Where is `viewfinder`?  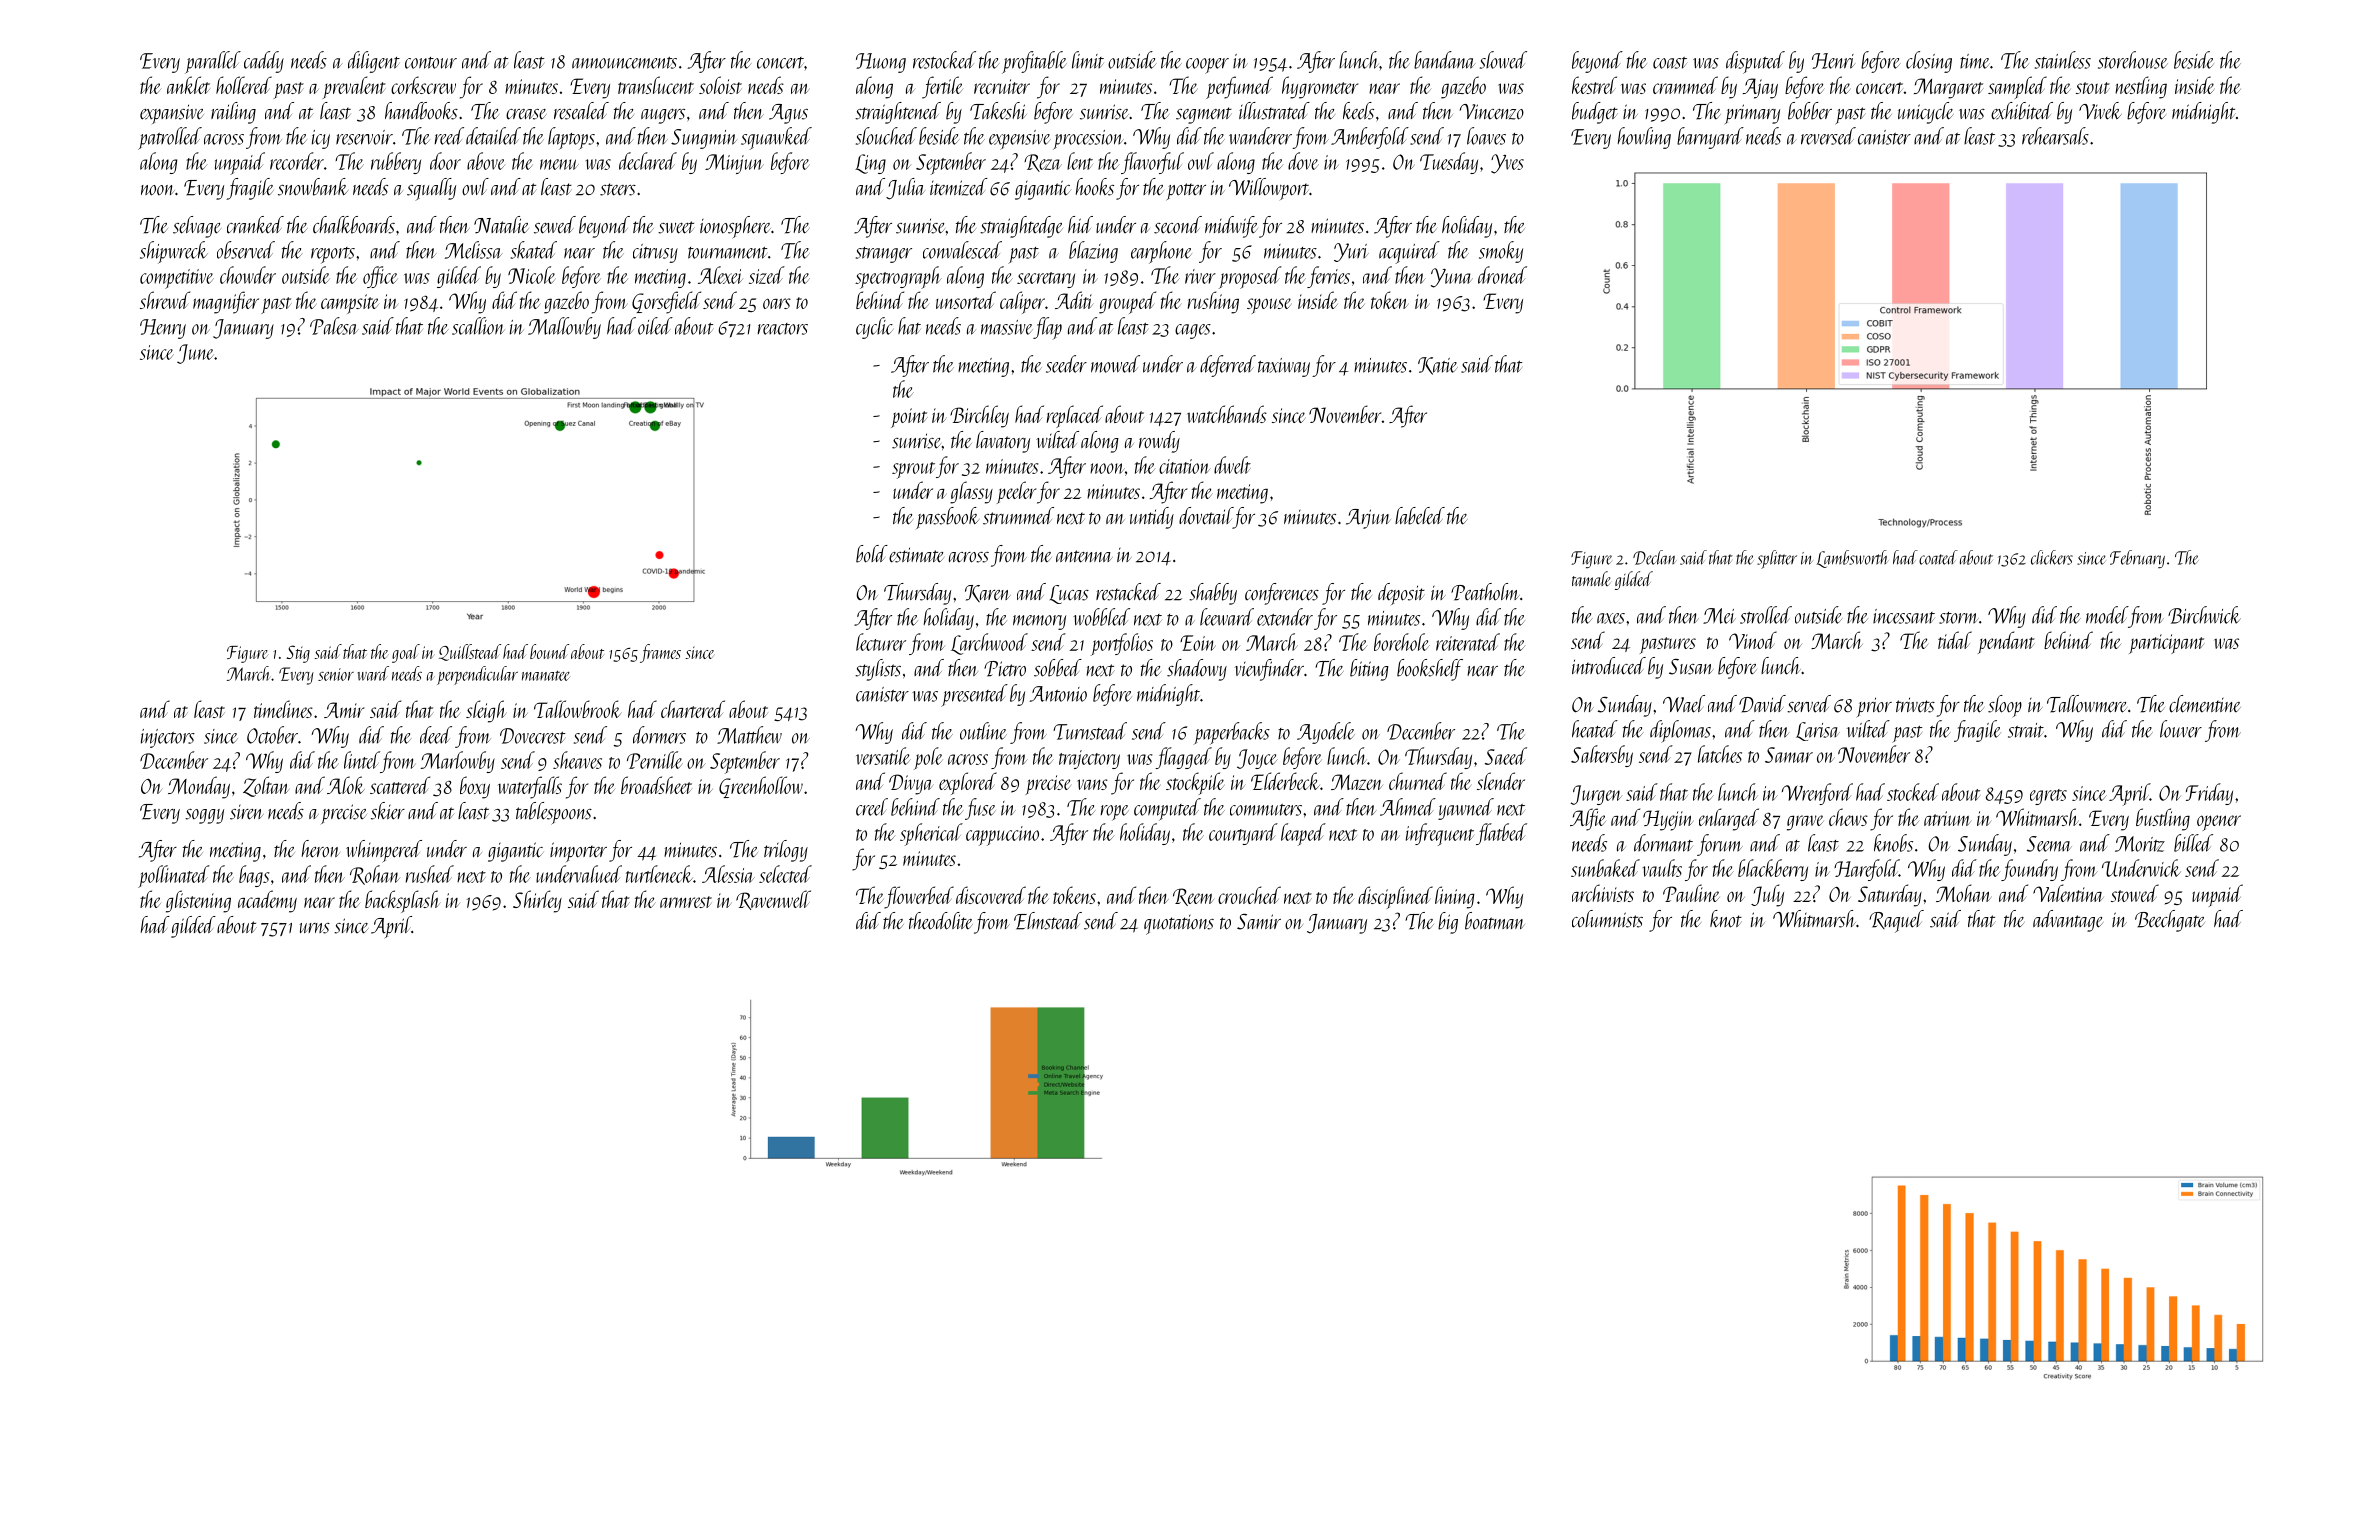 viewfinder is located at coordinates (1269, 670).
